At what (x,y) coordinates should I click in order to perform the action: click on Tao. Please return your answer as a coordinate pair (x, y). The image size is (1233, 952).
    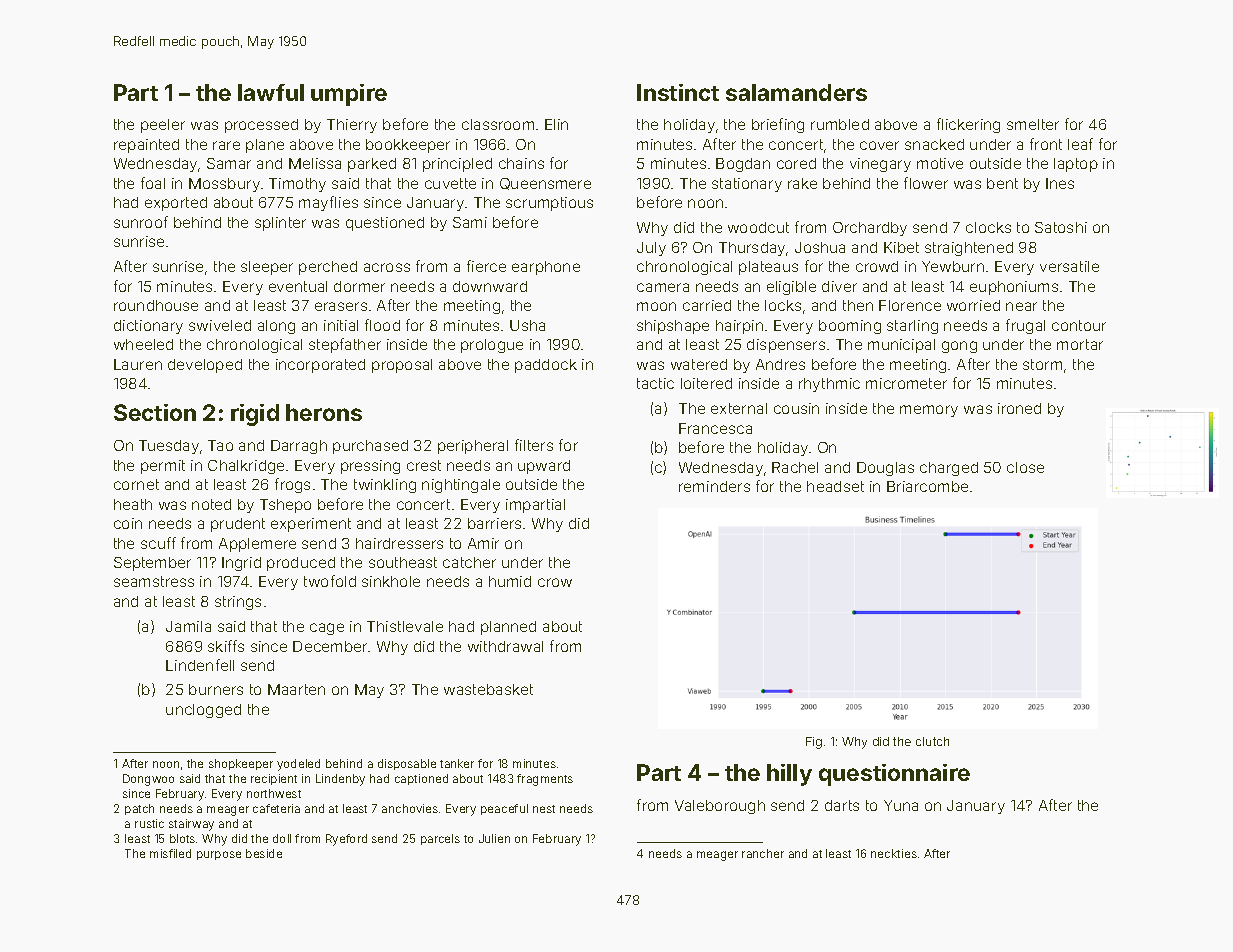
    Looking at the image, I should click on (220, 445).
